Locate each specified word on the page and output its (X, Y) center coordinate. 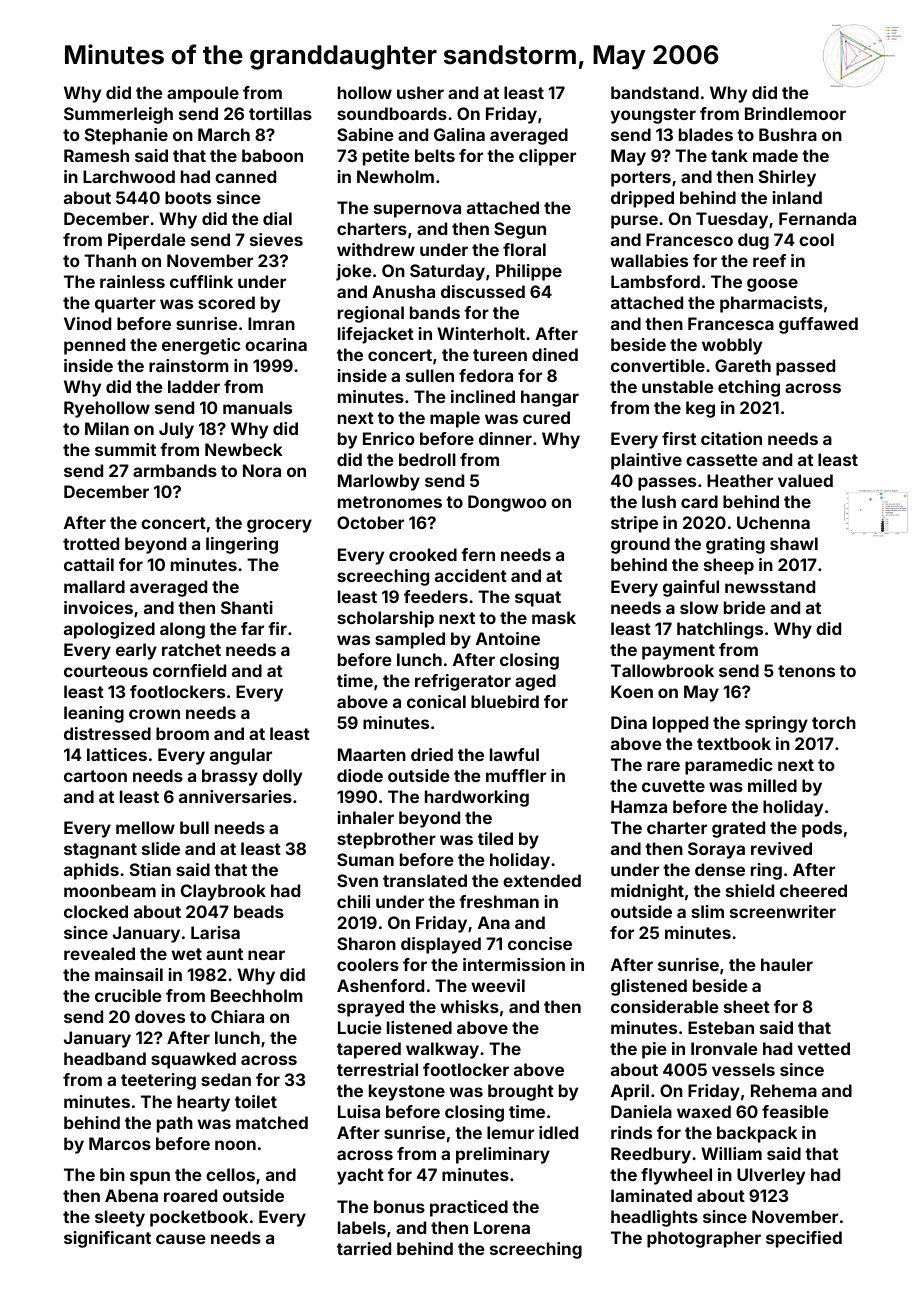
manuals (257, 407)
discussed (483, 291)
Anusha (403, 291)
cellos (230, 1174)
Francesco (689, 239)
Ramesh (96, 155)
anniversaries (235, 796)
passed (805, 367)
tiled (495, 838)
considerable (665, 1006)
